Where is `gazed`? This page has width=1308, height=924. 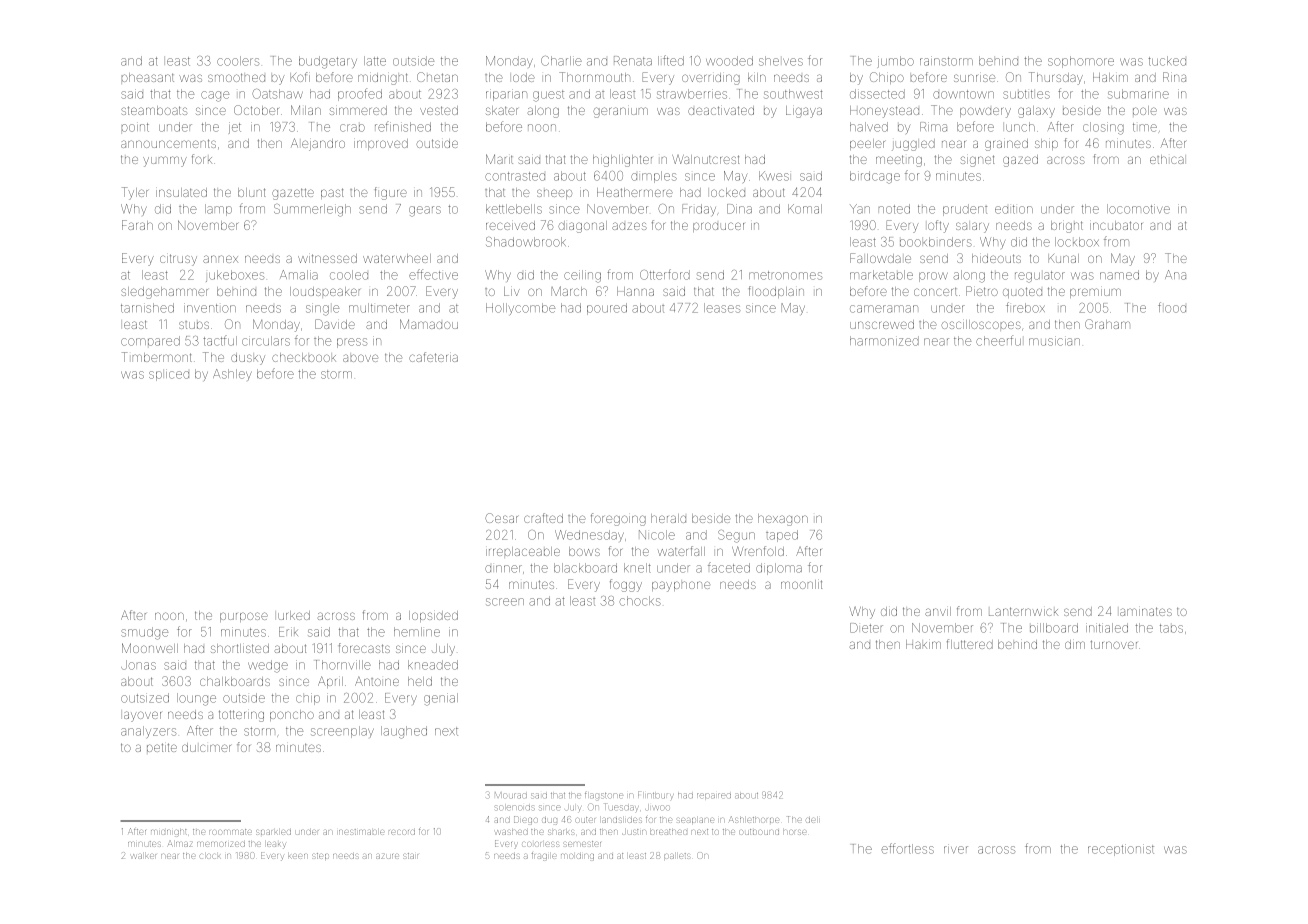 gazed is located at coordinates (1020, 161).
